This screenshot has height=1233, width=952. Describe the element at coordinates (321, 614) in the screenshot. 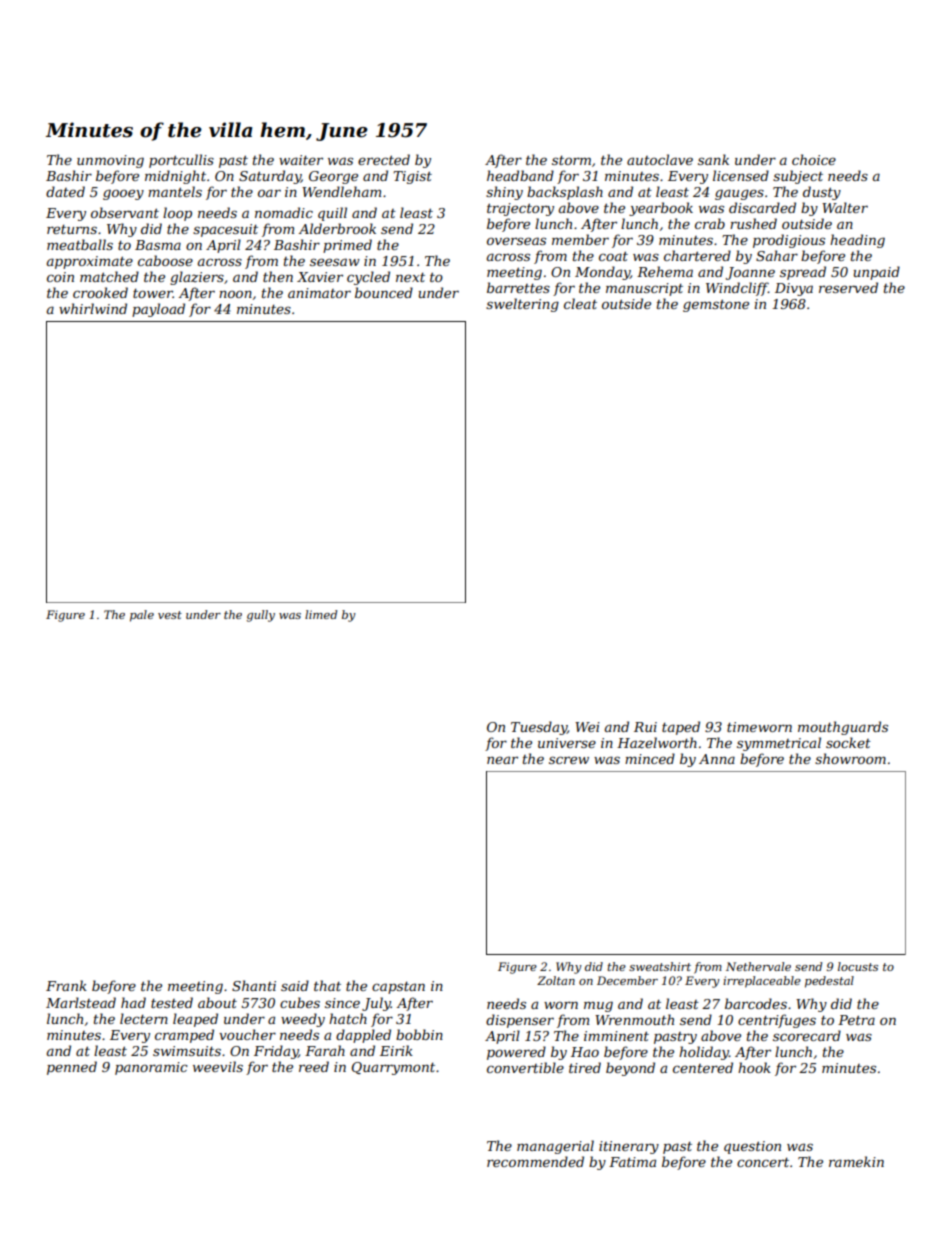

I see `limed` at that location.
